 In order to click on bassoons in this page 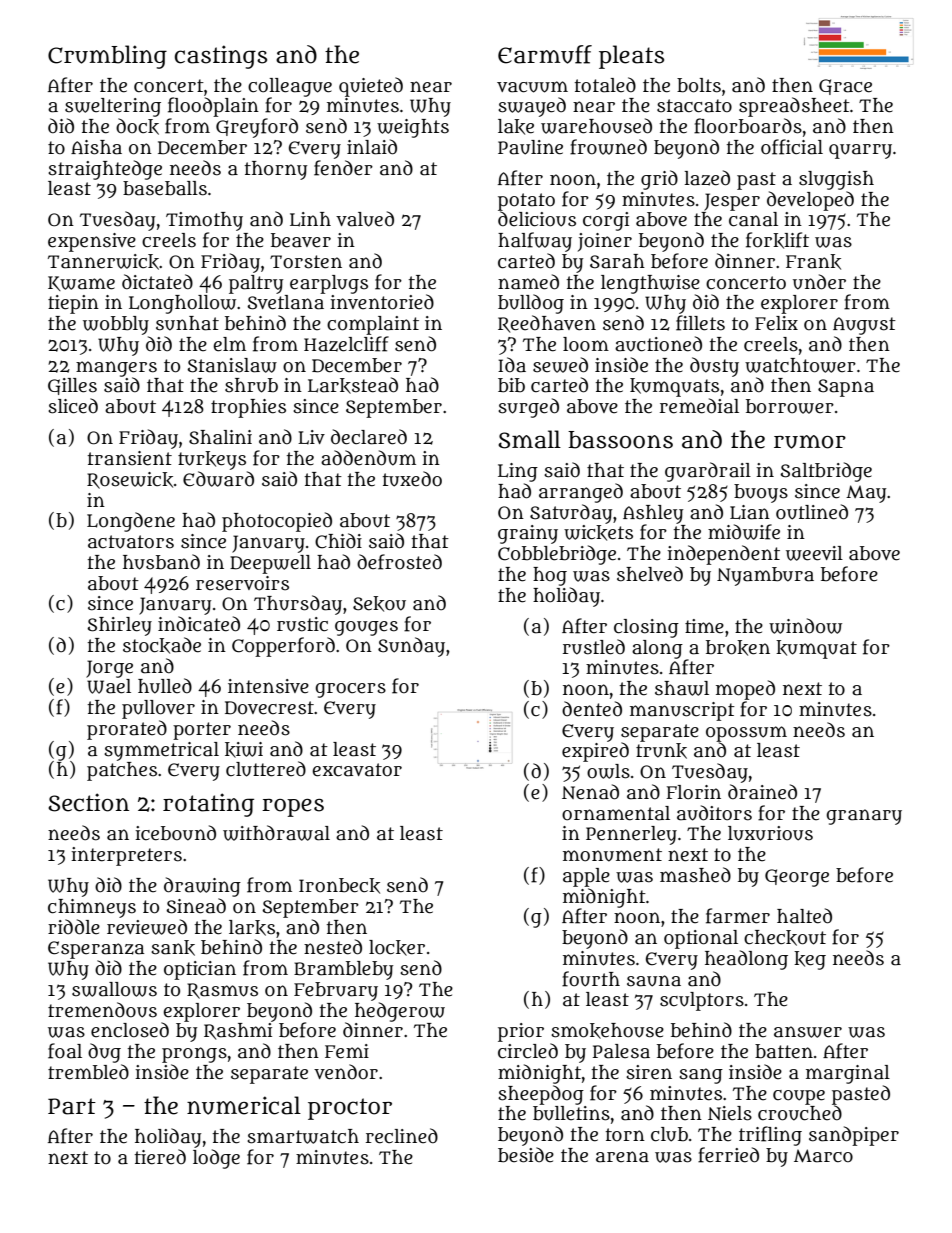, I will do `click(620, 440)`.
